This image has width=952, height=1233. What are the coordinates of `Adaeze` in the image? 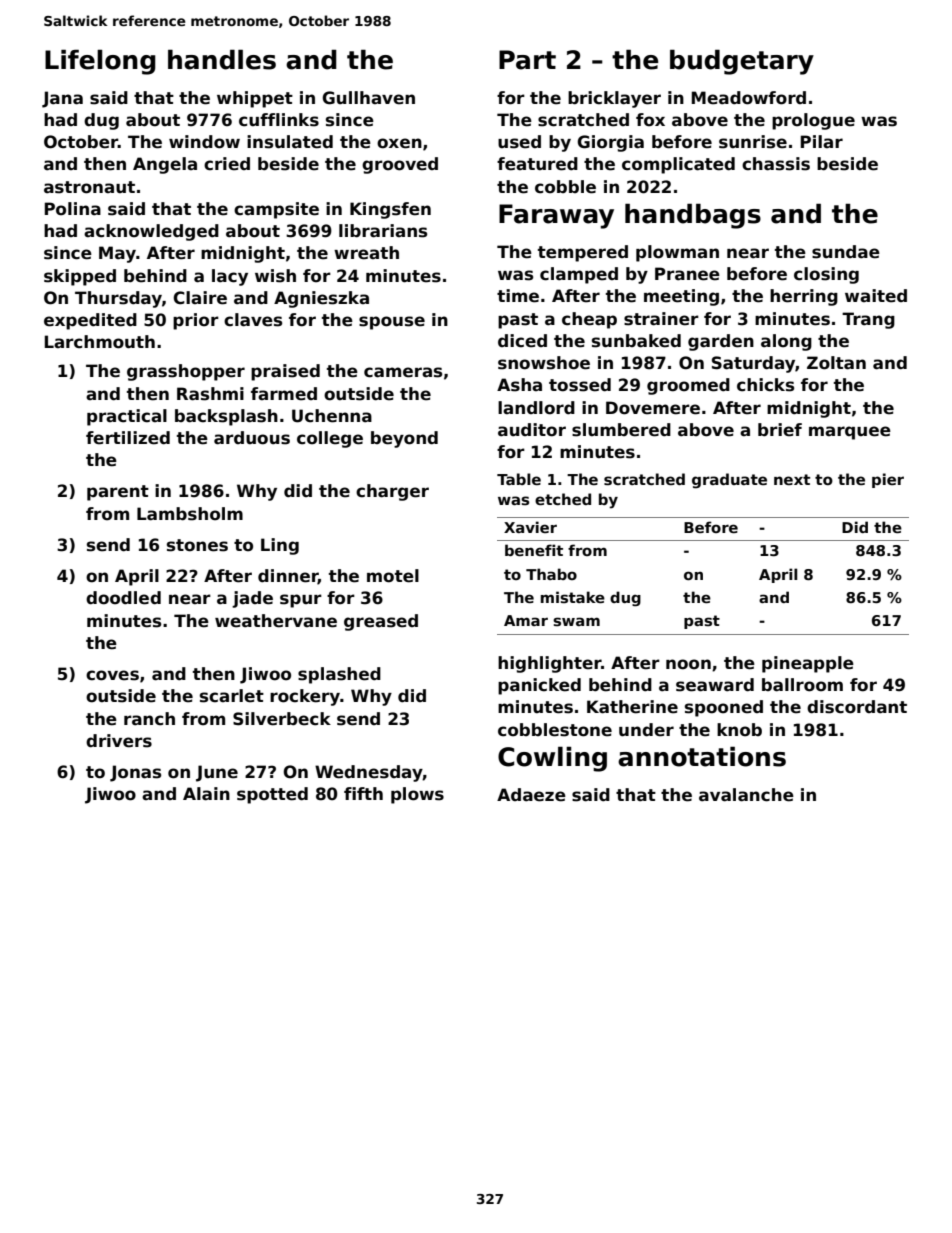 It's located at (531, 795).
